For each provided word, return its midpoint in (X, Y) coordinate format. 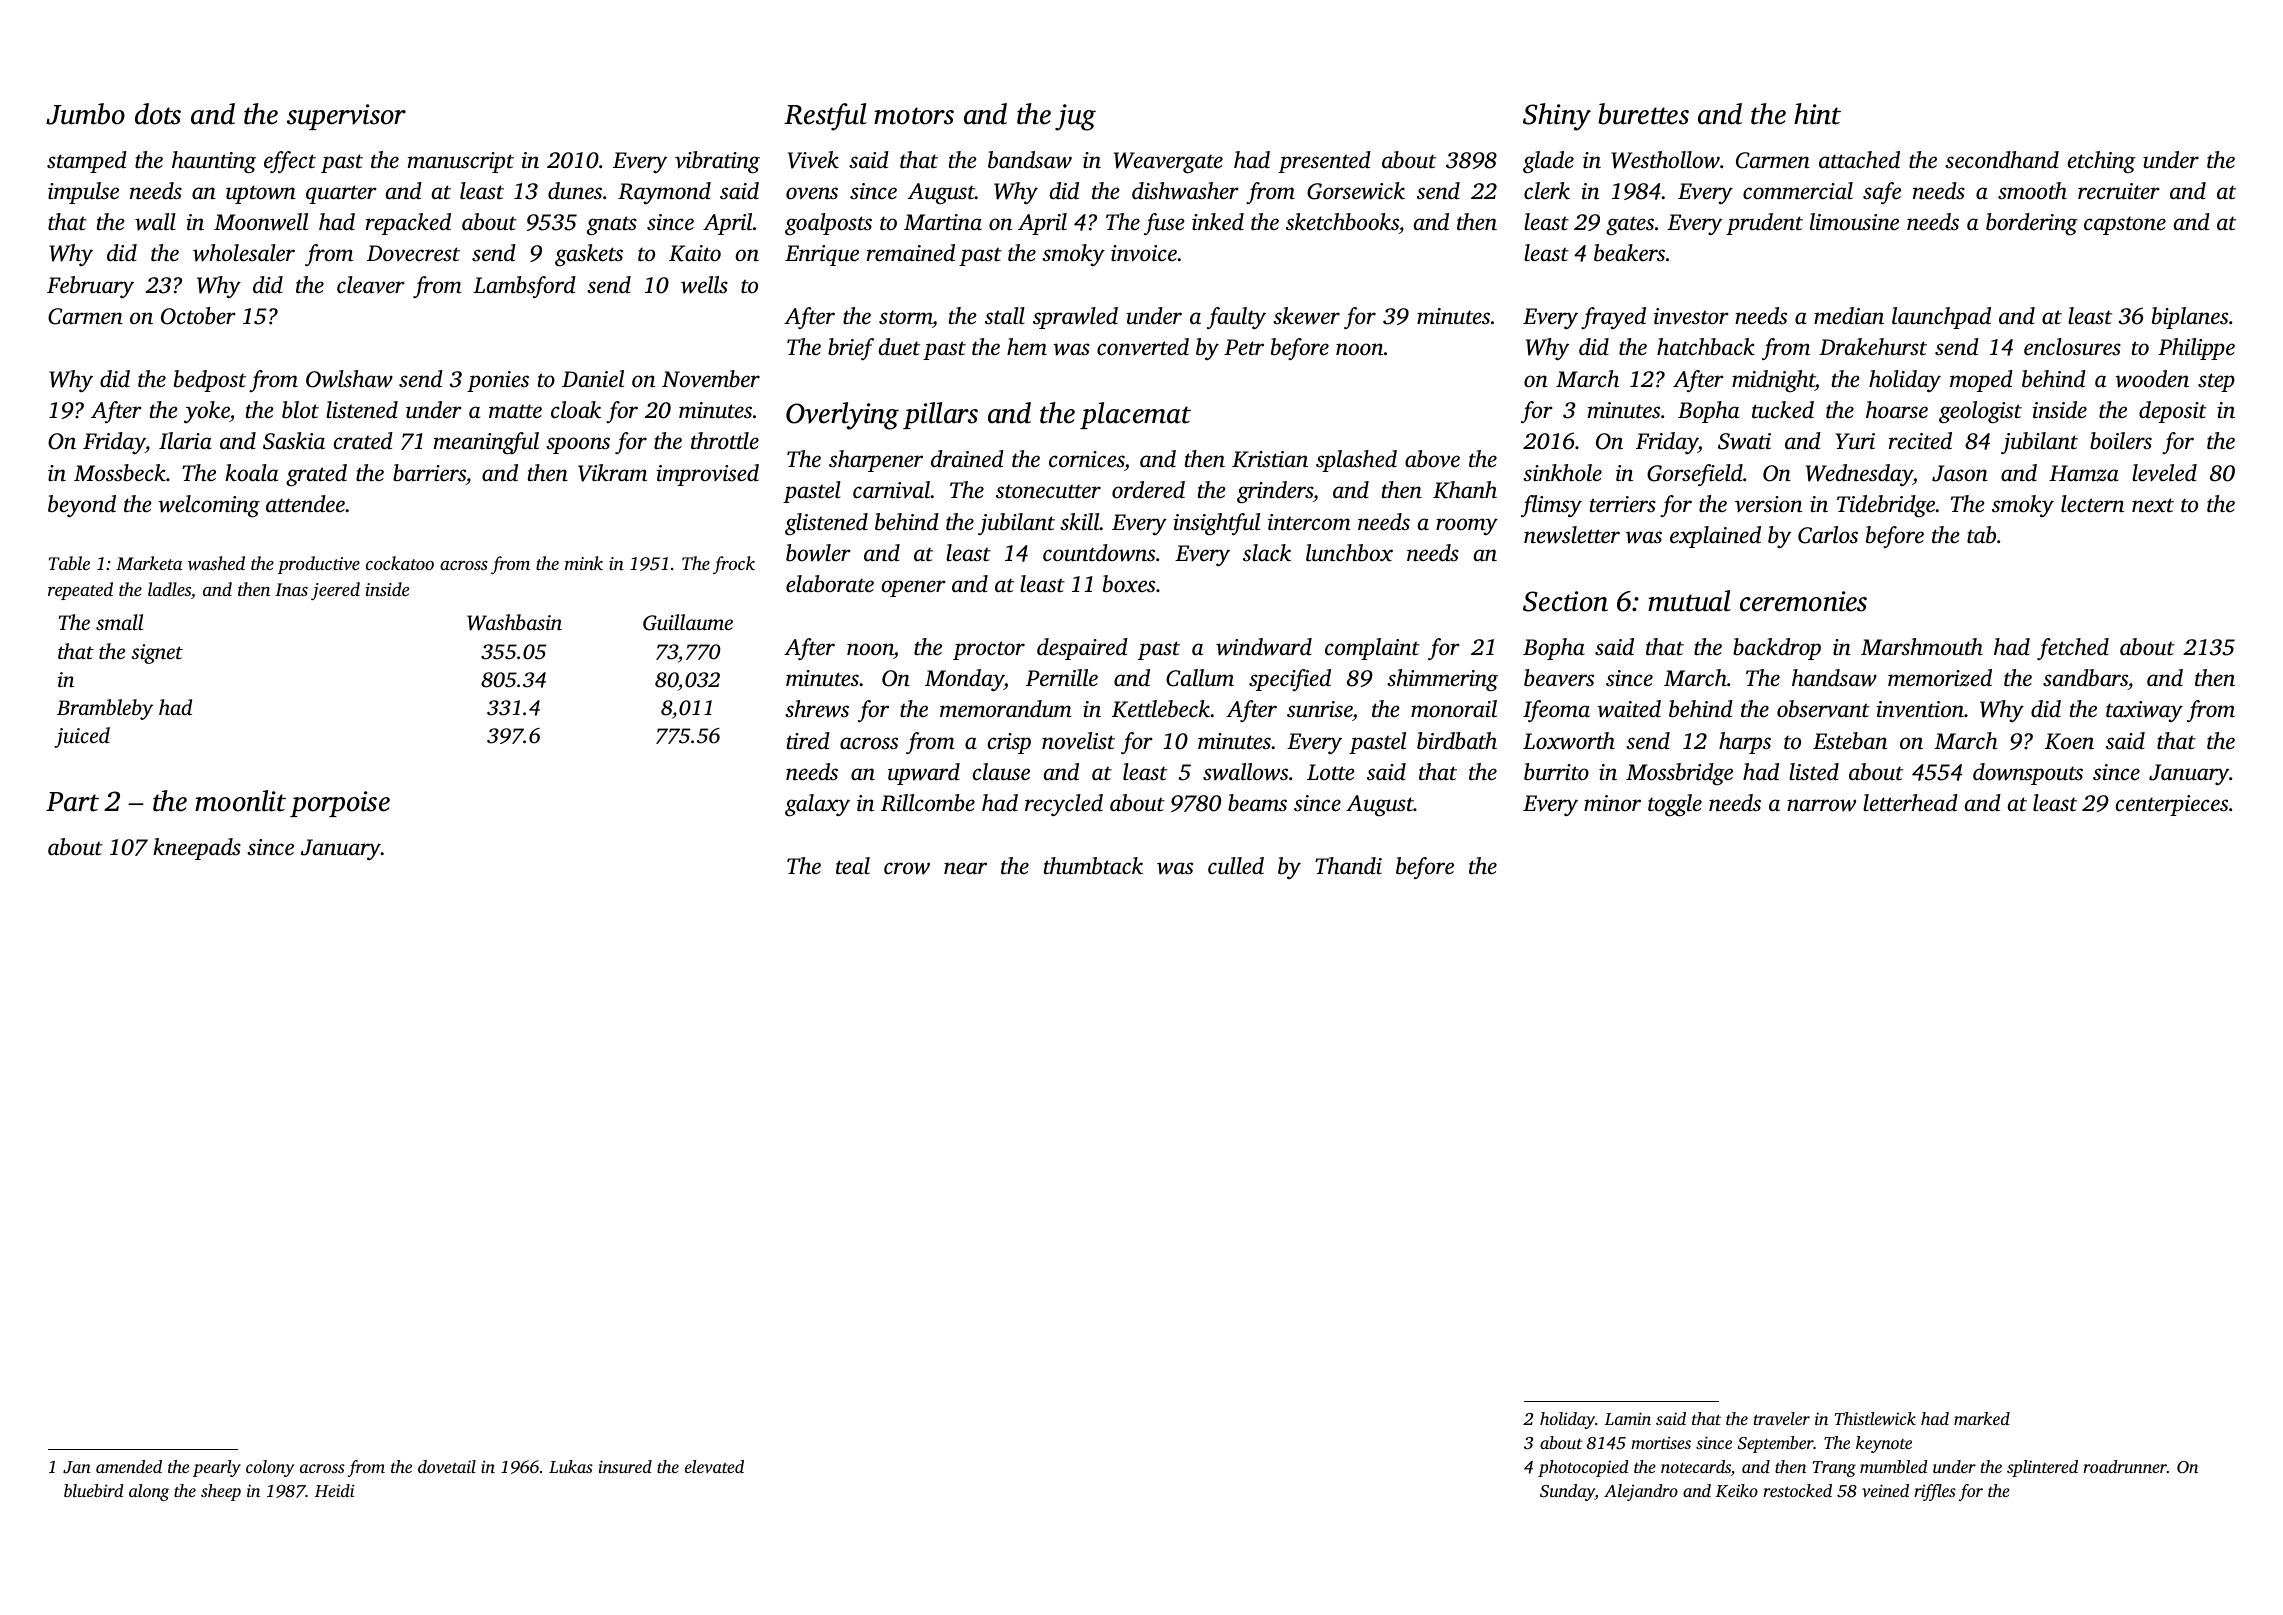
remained (911, 253)
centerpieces (2172, 805)
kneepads (197, 849)
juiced (82, 737)
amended (129, 1466)
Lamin (1628, 1418)
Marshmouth (1922, 647)
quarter (341, 194)
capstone (2125, 225)
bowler (818, 553)
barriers (429, 473)
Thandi (1348, 866)
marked (1982, 1418)
